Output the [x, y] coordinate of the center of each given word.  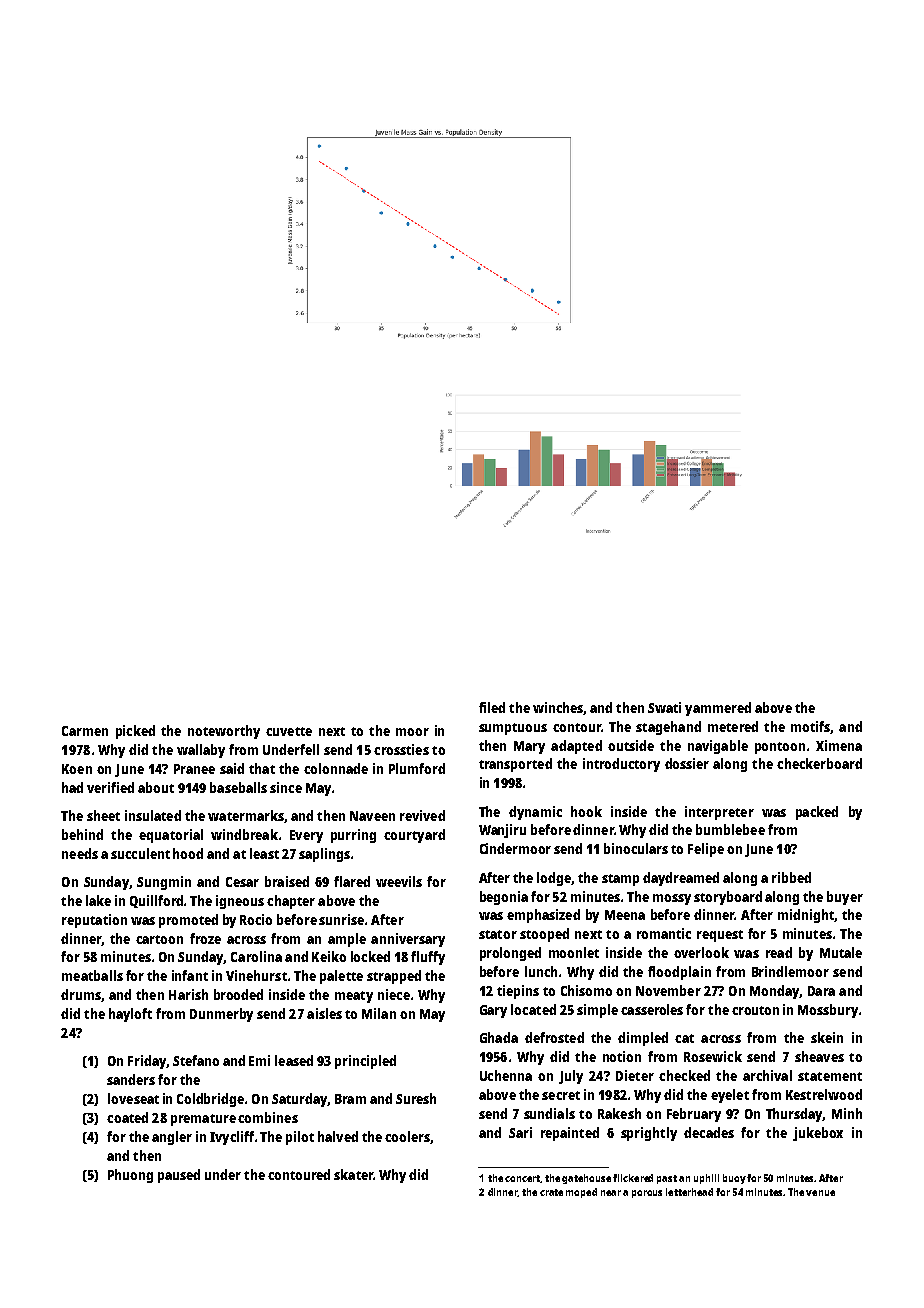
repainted [570, 1134]
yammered [718, 709]
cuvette [289, 731]
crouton [755, 1010]
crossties [401, 749]
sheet [103, 815]
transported [515, 765]
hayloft [130, 1015]
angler [172, 1138]
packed [817, 813]
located [533, 1009]
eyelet [730, 1096]
